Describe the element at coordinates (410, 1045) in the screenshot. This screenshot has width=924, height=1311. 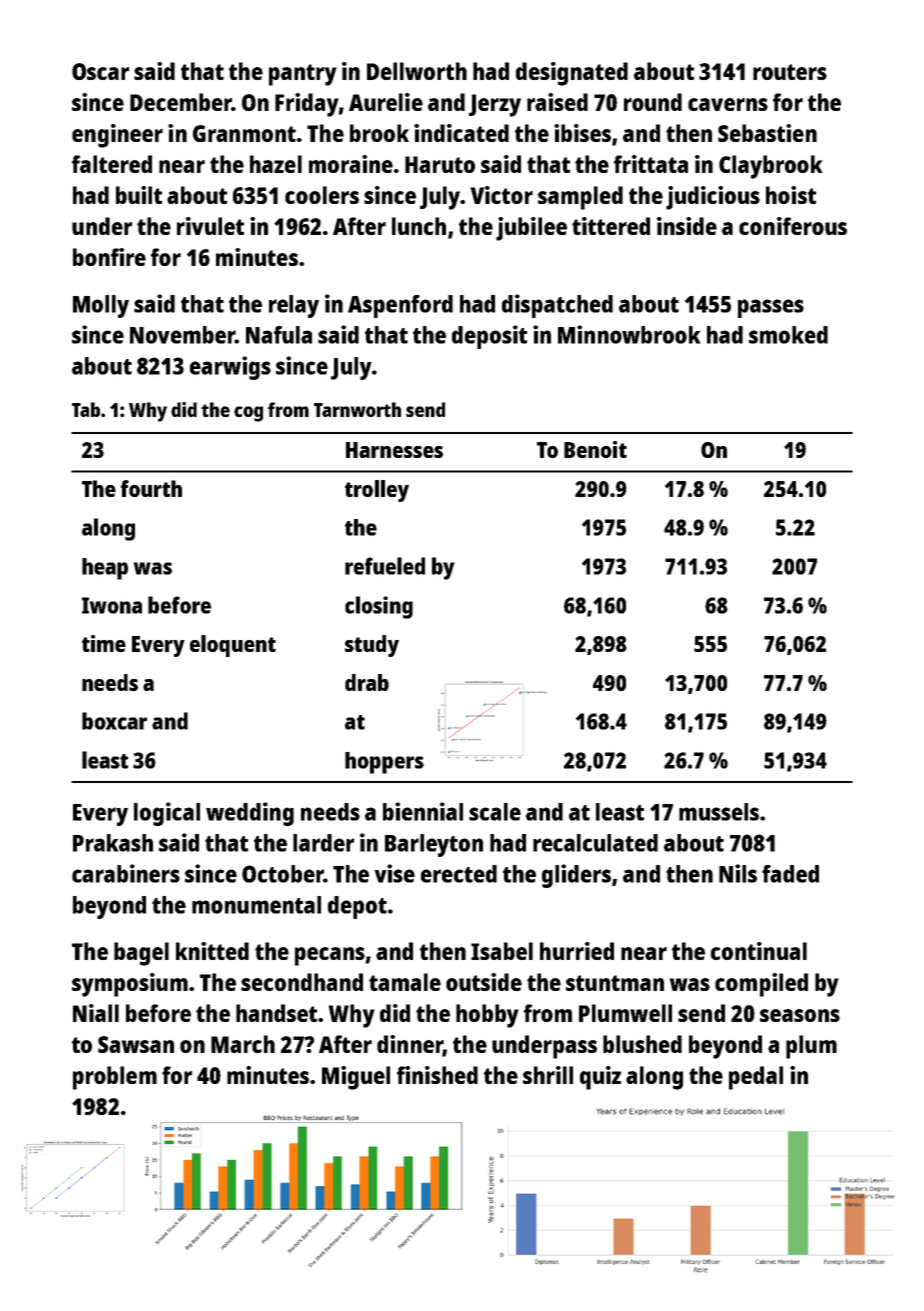
I see `dinner` at that location.
